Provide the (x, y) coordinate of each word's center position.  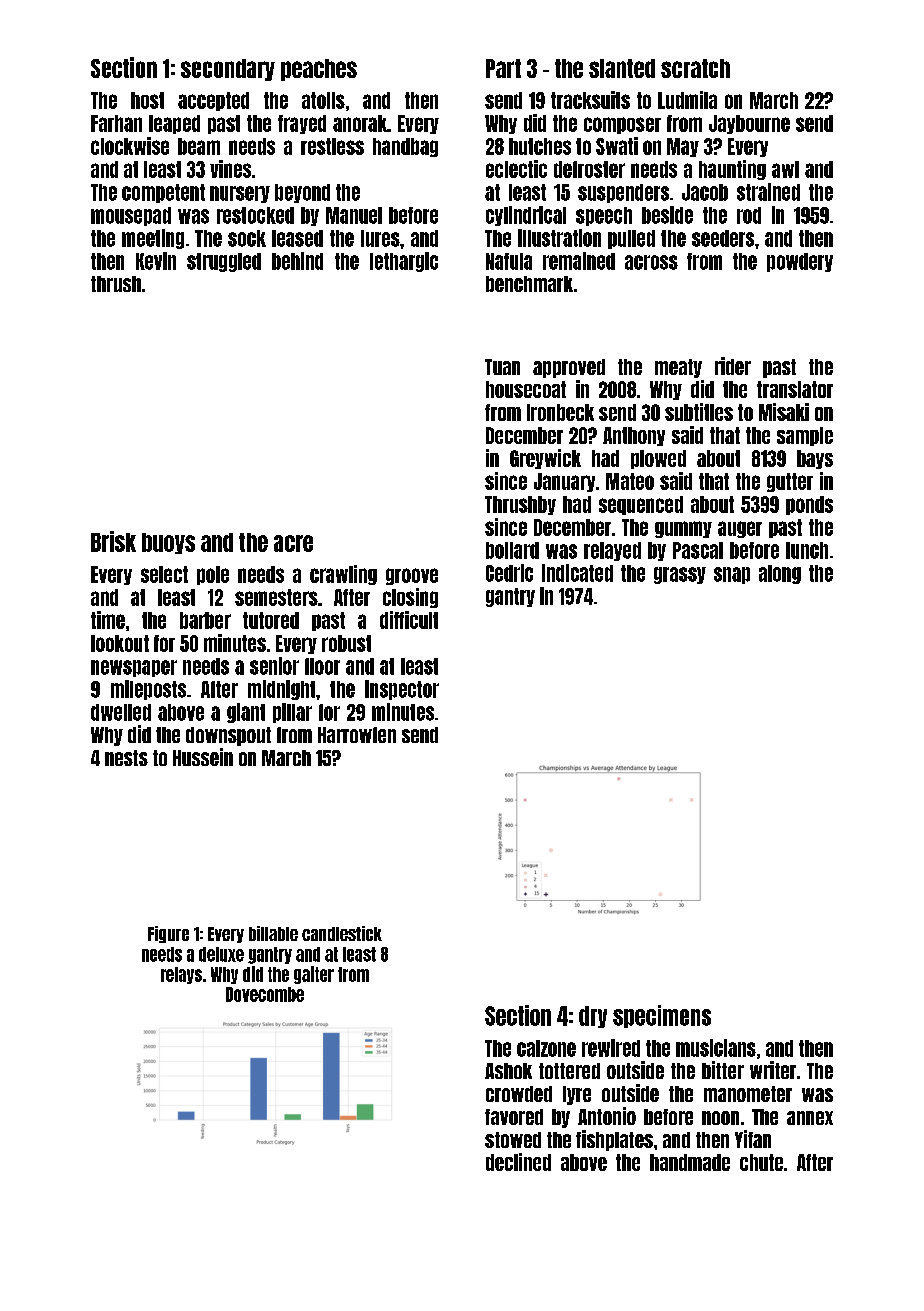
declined (518, 1162)
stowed (513, 1140)
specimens (662, 1016)
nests (126, 758)
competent (163, 193)
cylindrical (526, 216)
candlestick (342, 933)
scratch (695, 68)
